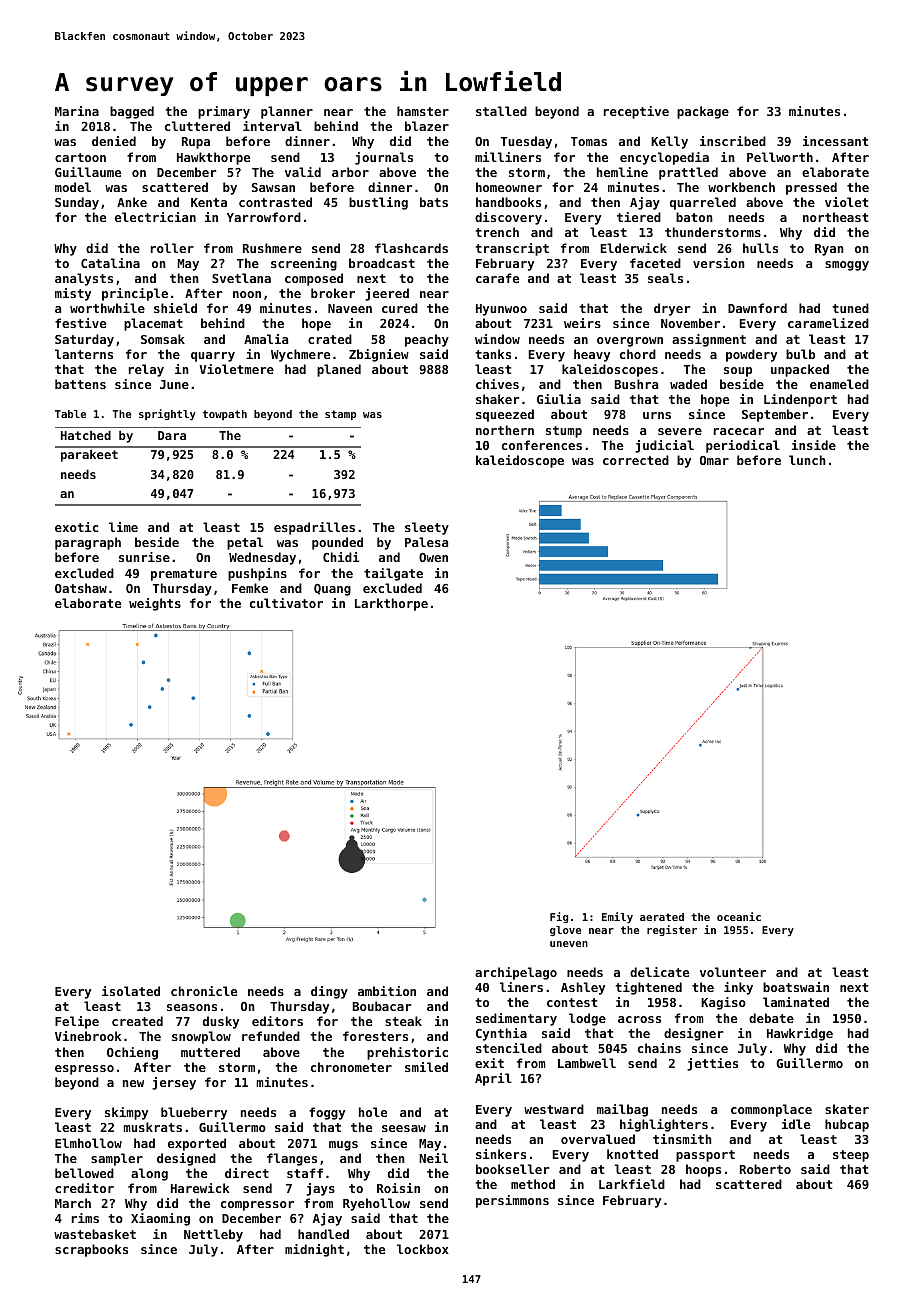 The image size is (924, 1308). I want to click on Guillaume, so click(88, 172).
